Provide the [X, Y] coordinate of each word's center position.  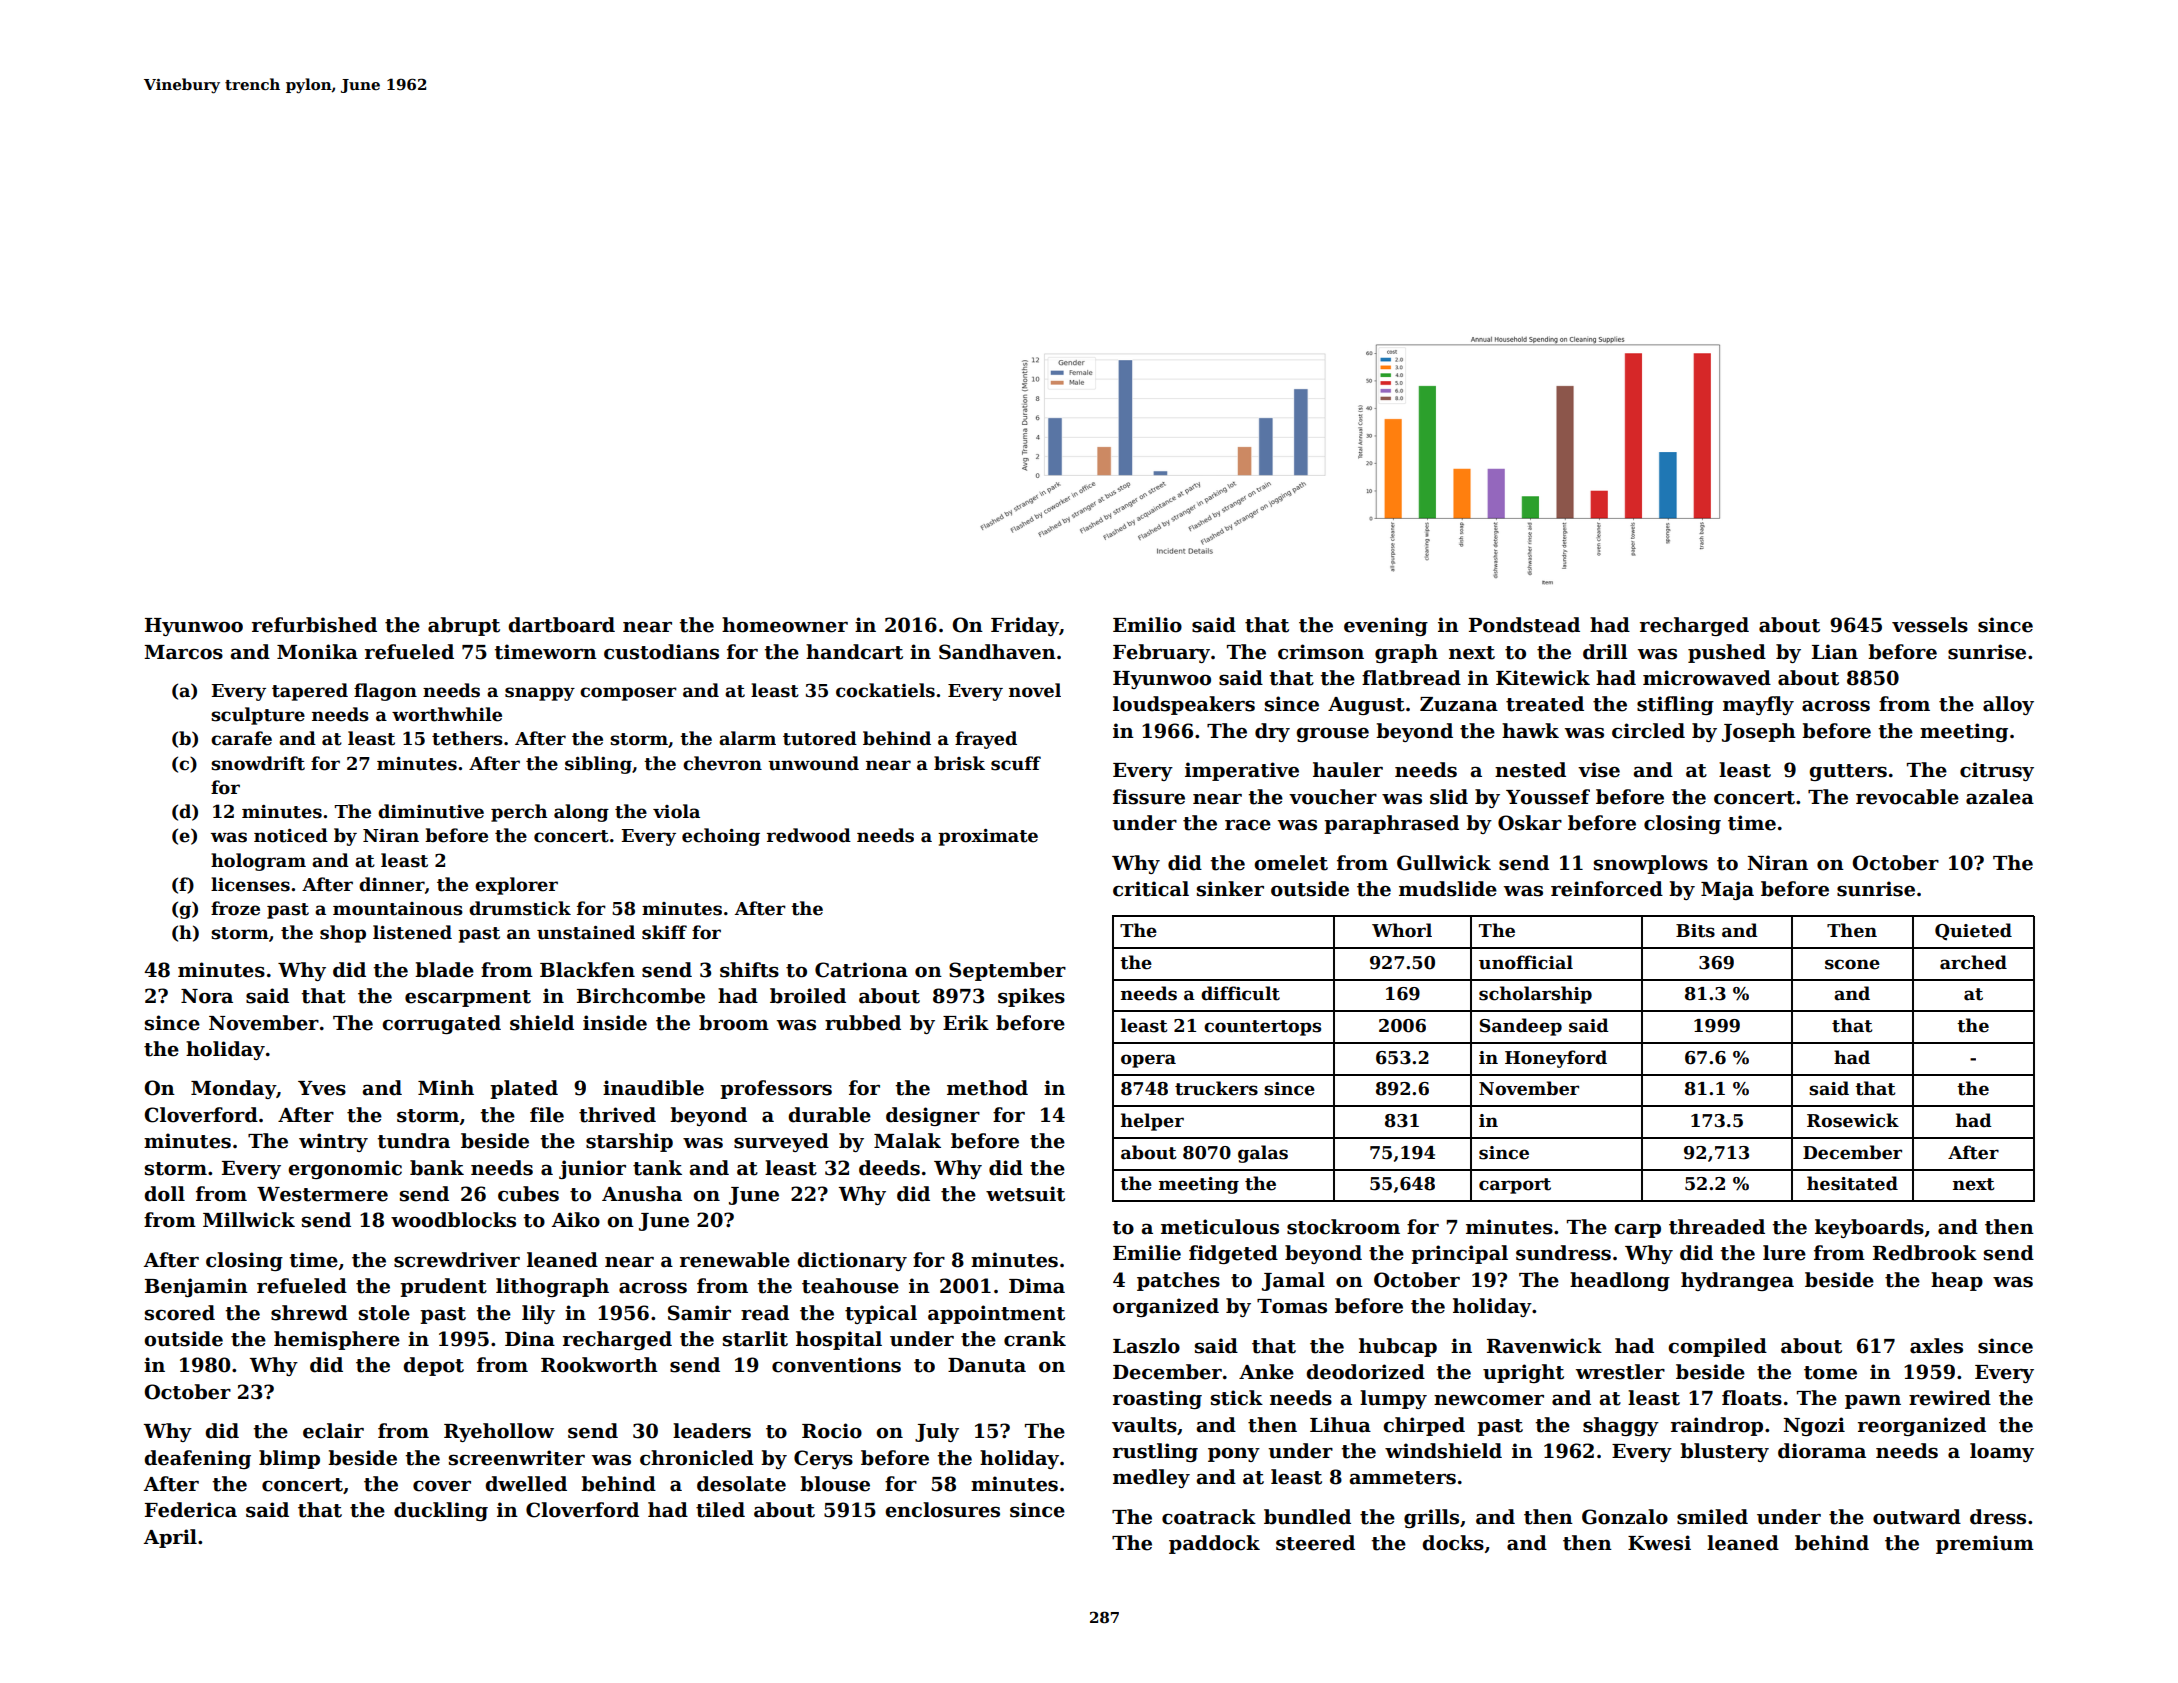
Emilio [1147, 625]
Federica [191, 1510]
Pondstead [1524, 625]
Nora [207, 996]
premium [1985, 1544]
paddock [1214, 1544]
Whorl [1402, 930]
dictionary [852, 1261]
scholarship [1535, 995]
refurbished [314, 625]
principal [1459, 1254]
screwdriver [457, 1260]
